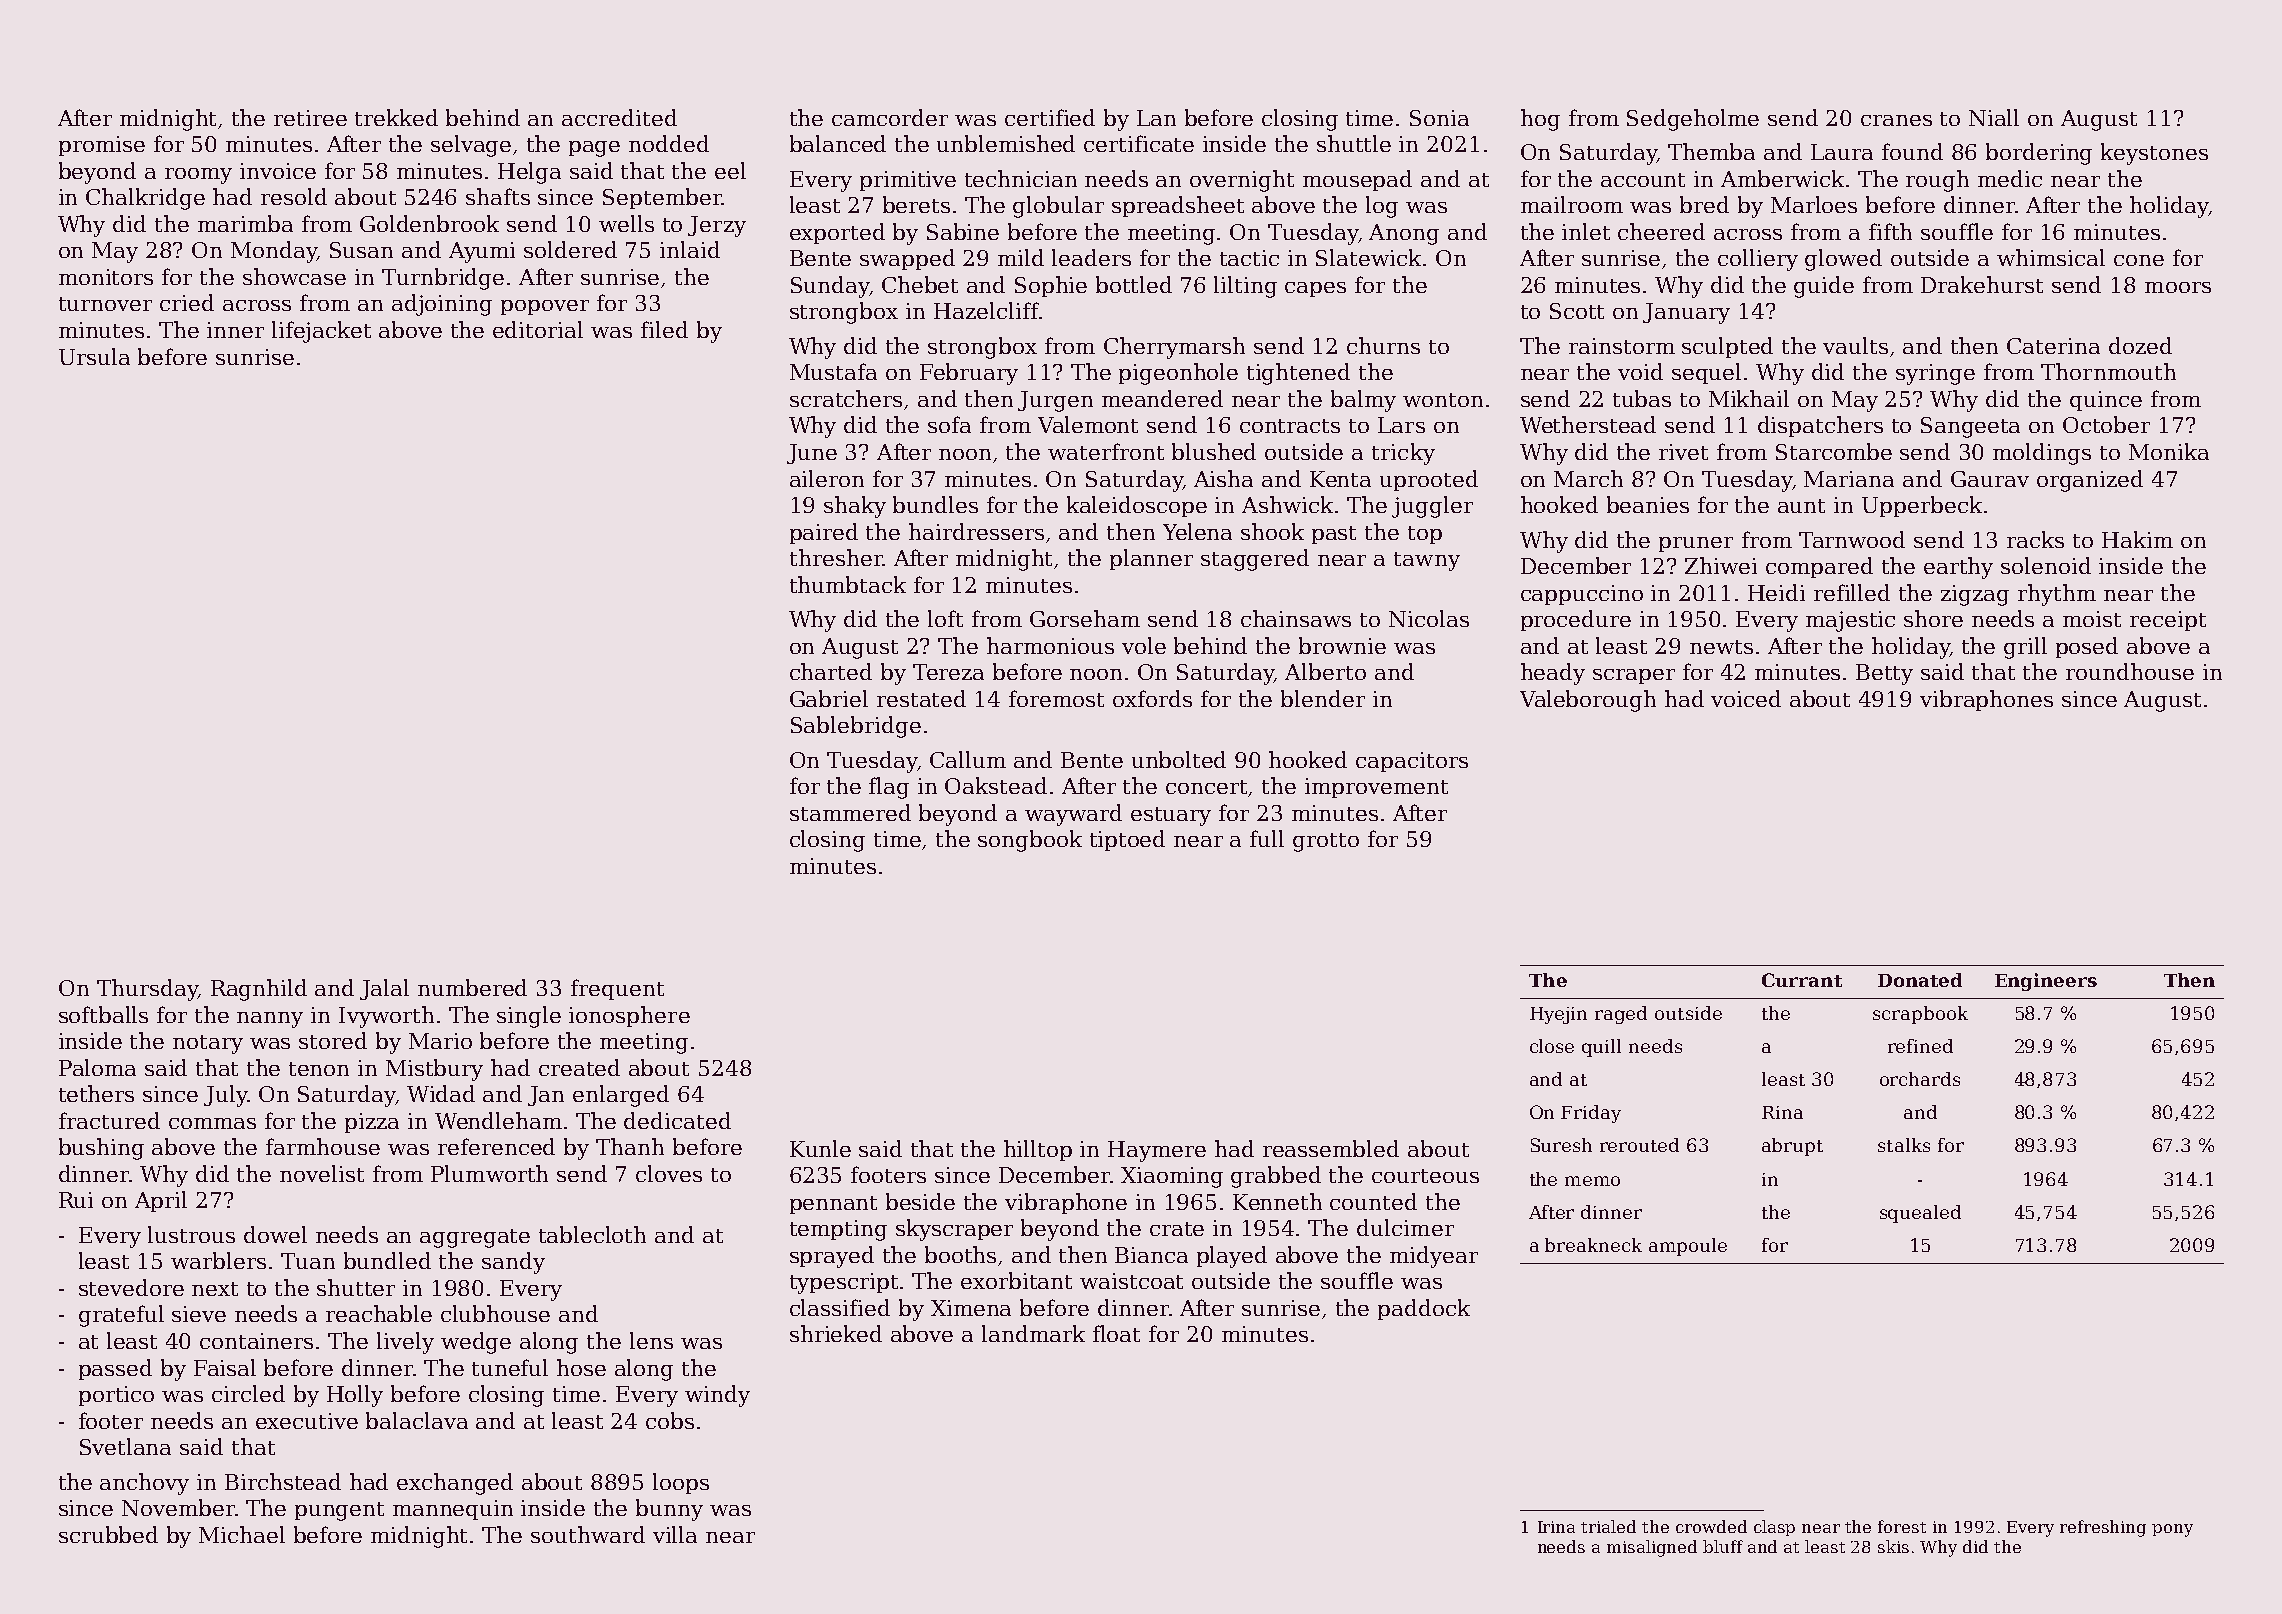 The image size is (2282, 1614). Describe the element at coordinates (1920, 1214) in the screenshot. I see `squealed` at that location.
